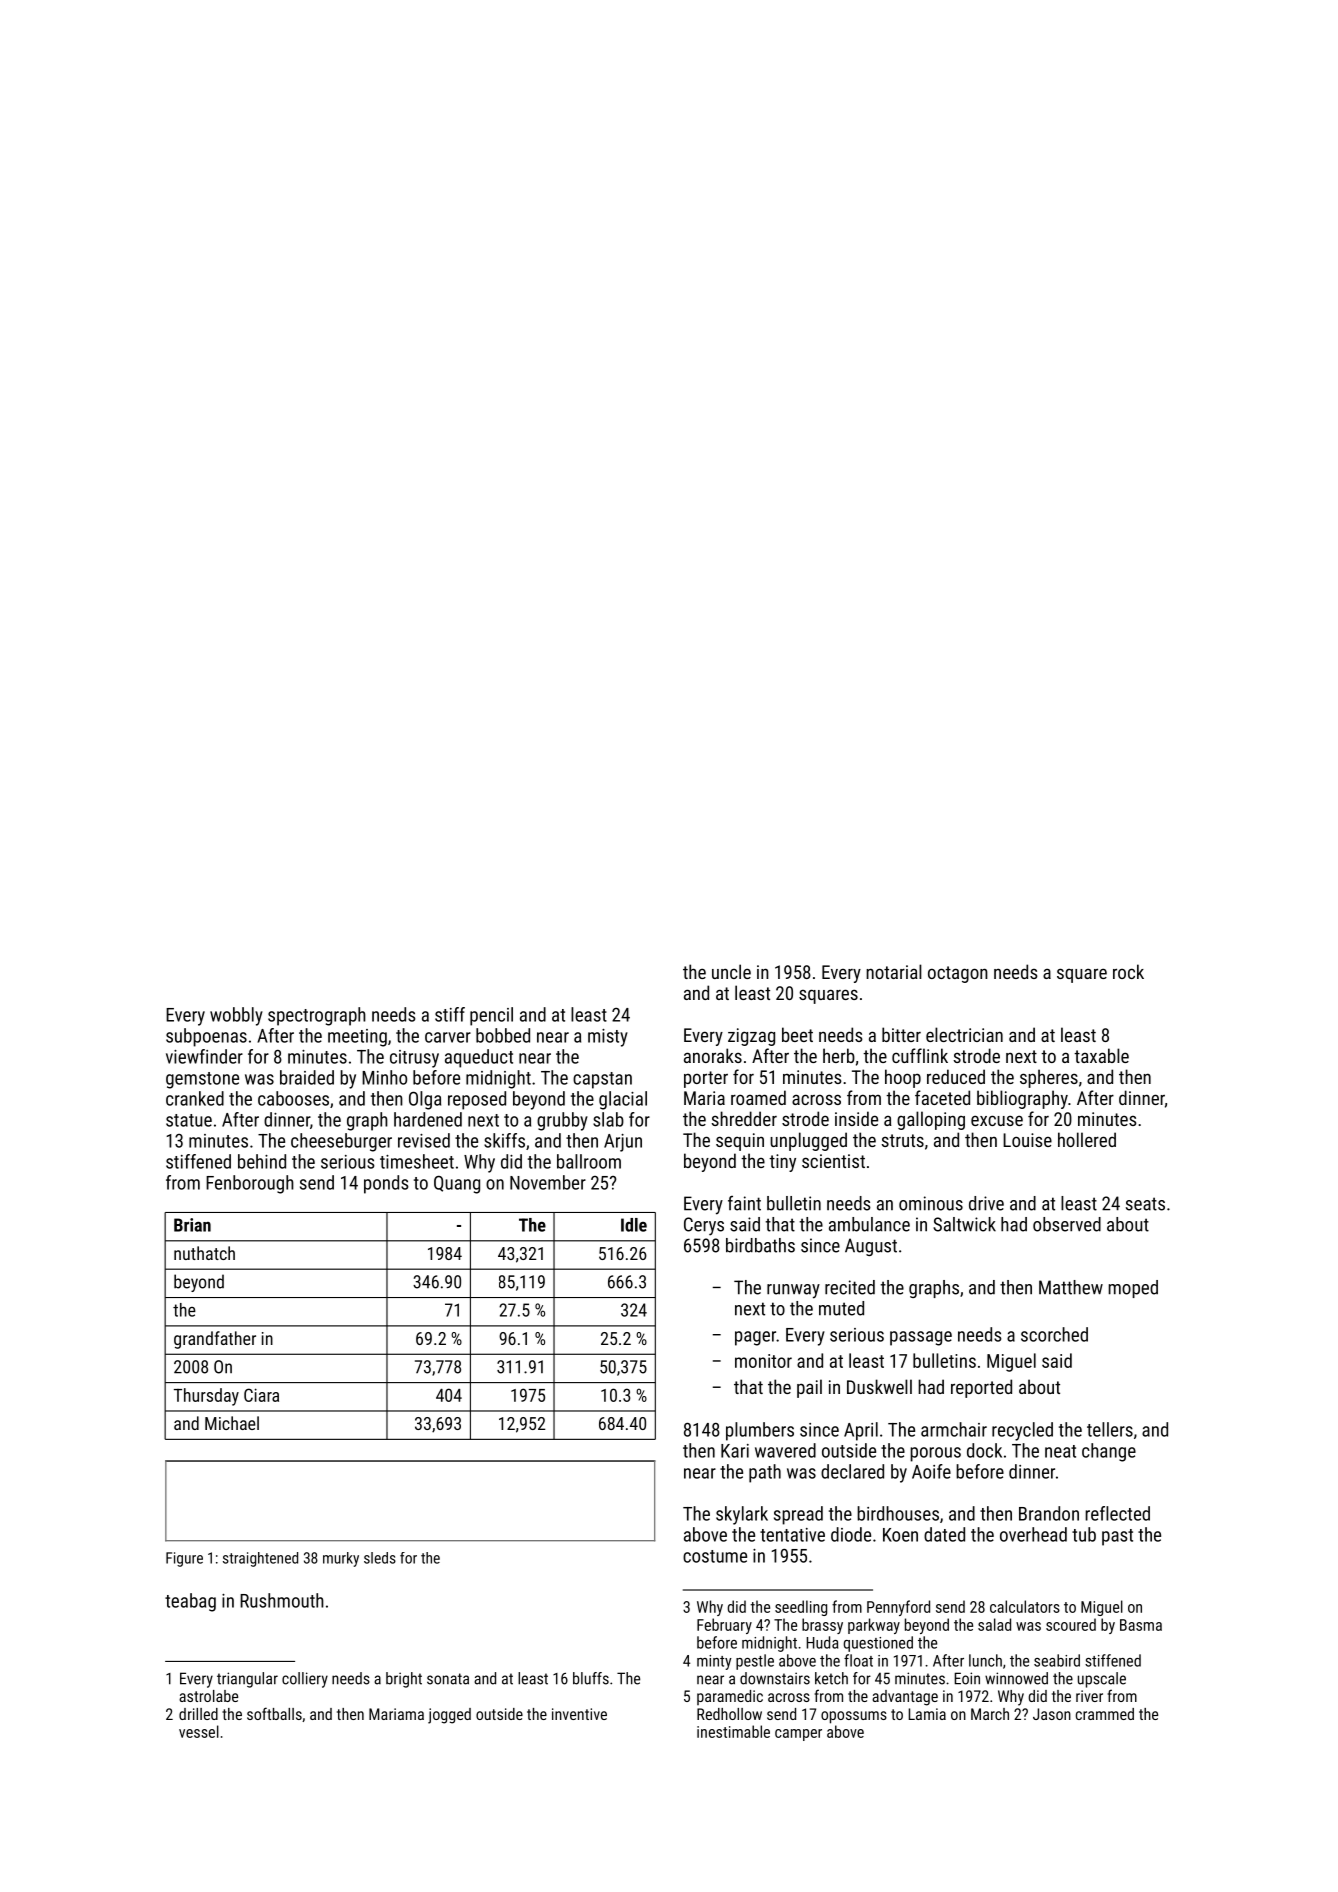 This image has height=1892, width=1338. I want to click on Figure, so click(184, 1559).
